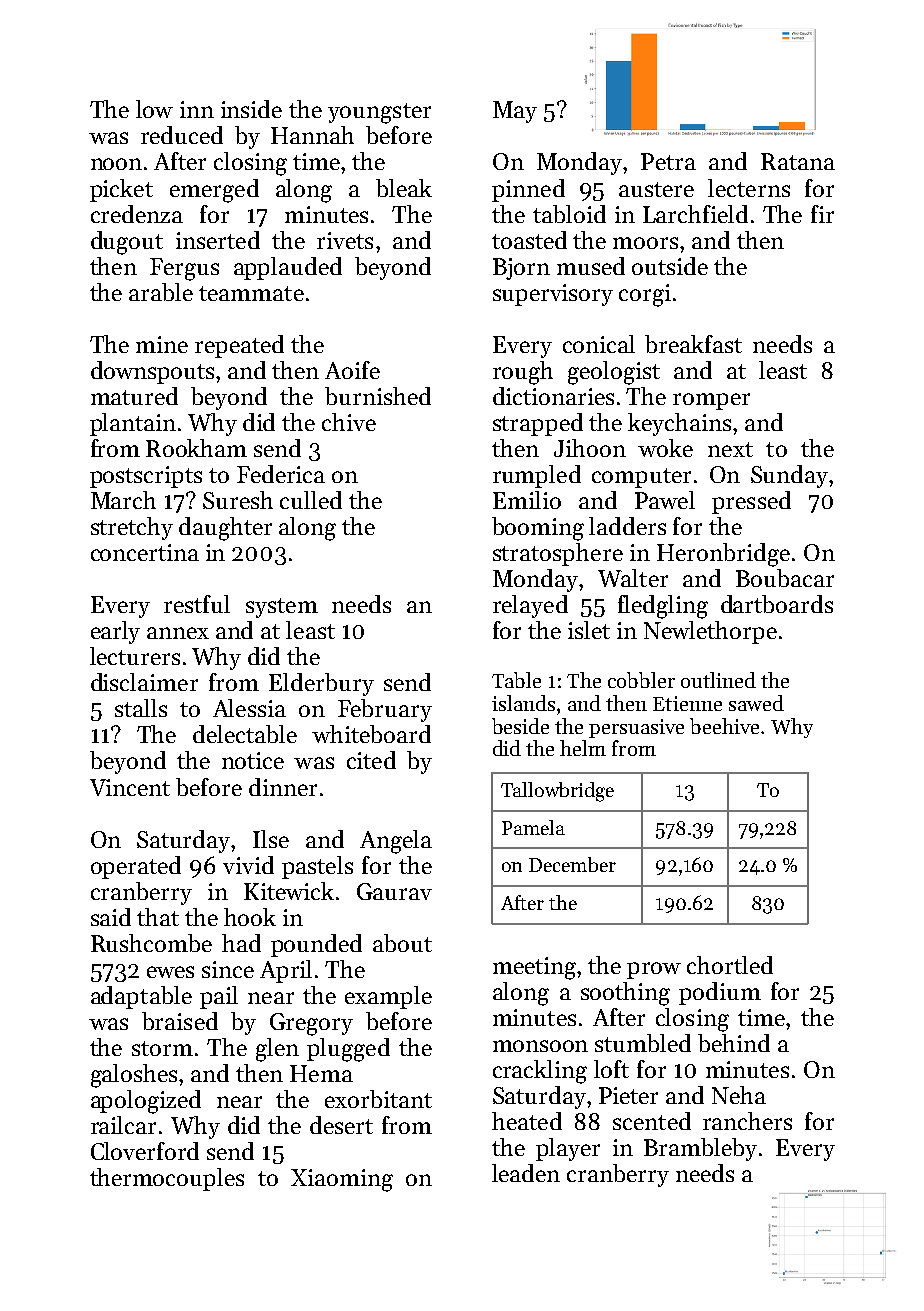 Image resolution: width=924 pixels, height=1311 pixels. What do you see at coordinates (379, 113) in the screenshot?
I see `youngster` at bounding box center [379, 113].
